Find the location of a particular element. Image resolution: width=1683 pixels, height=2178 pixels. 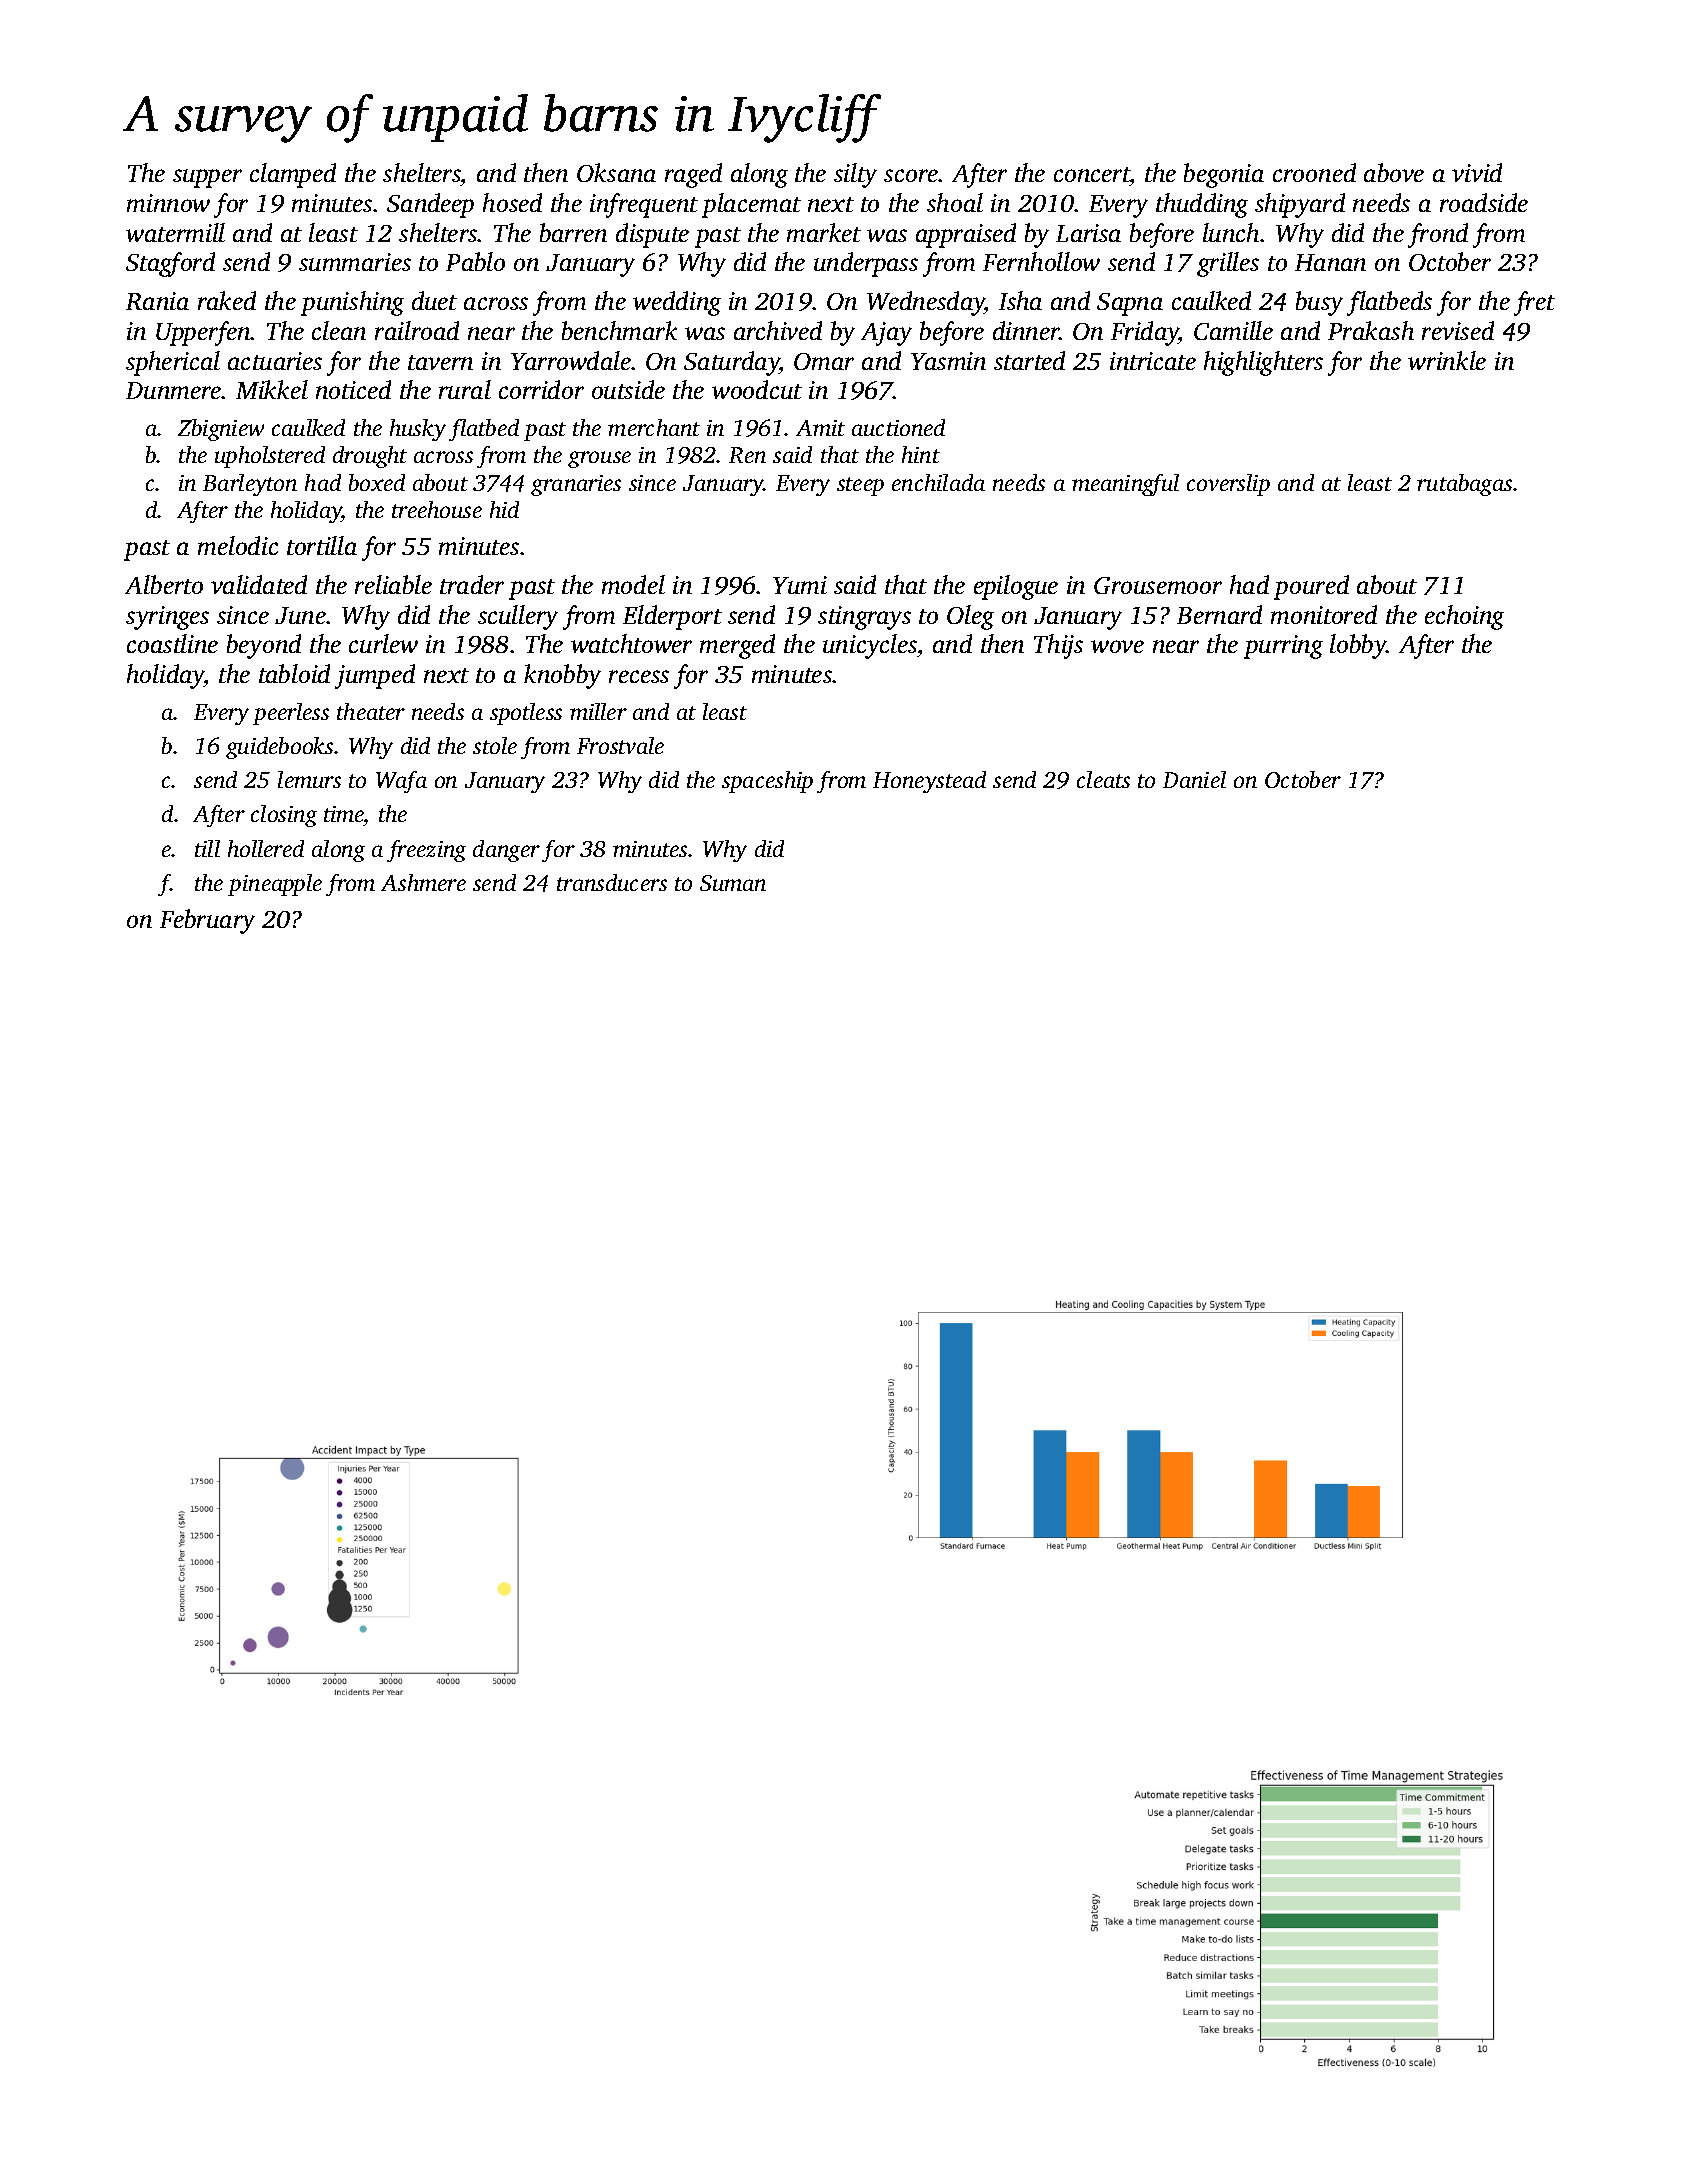

melodic is located at coordinates (238, 545).
